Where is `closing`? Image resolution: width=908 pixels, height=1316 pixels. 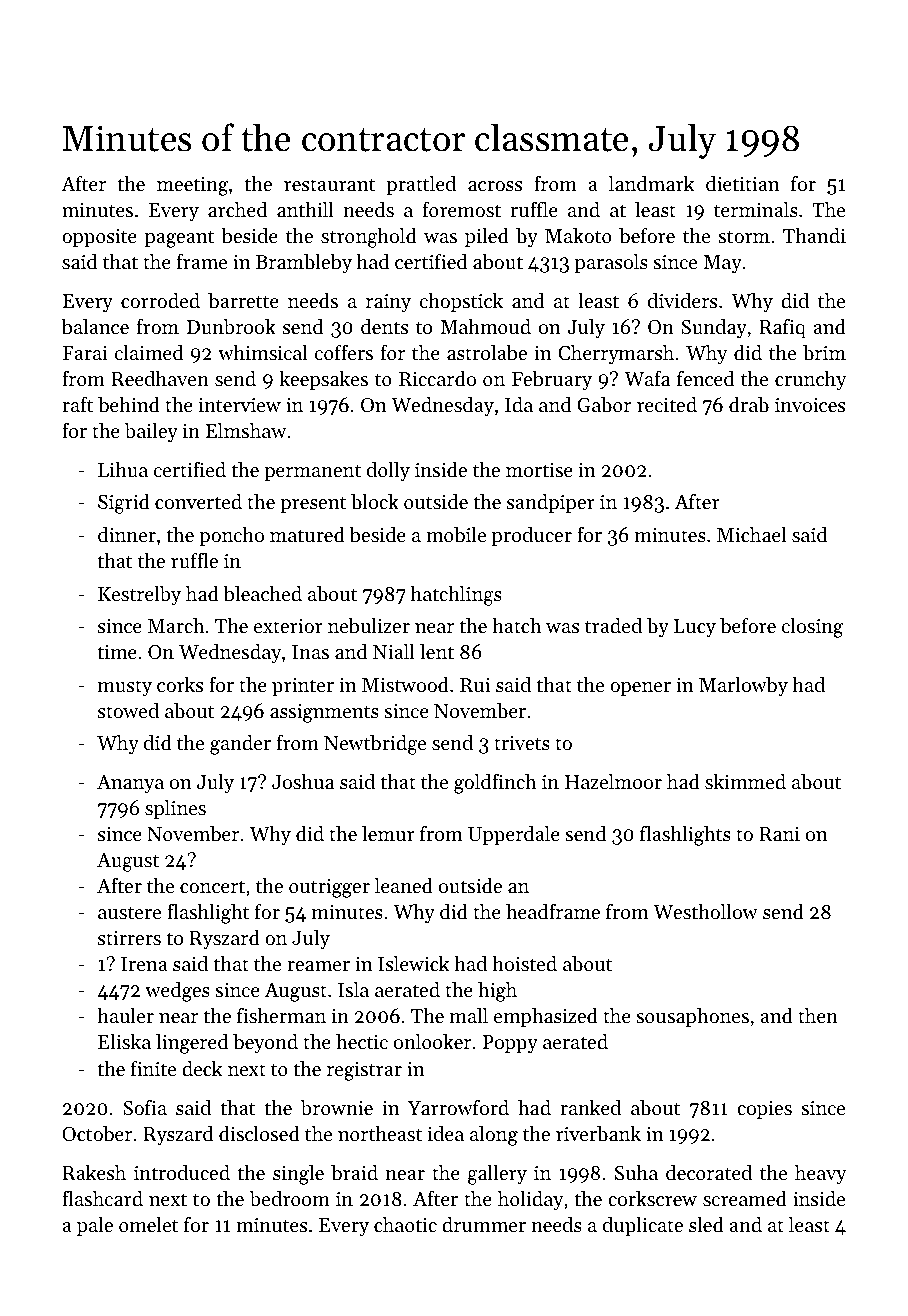
closing is located at coordinates (812, 628).
